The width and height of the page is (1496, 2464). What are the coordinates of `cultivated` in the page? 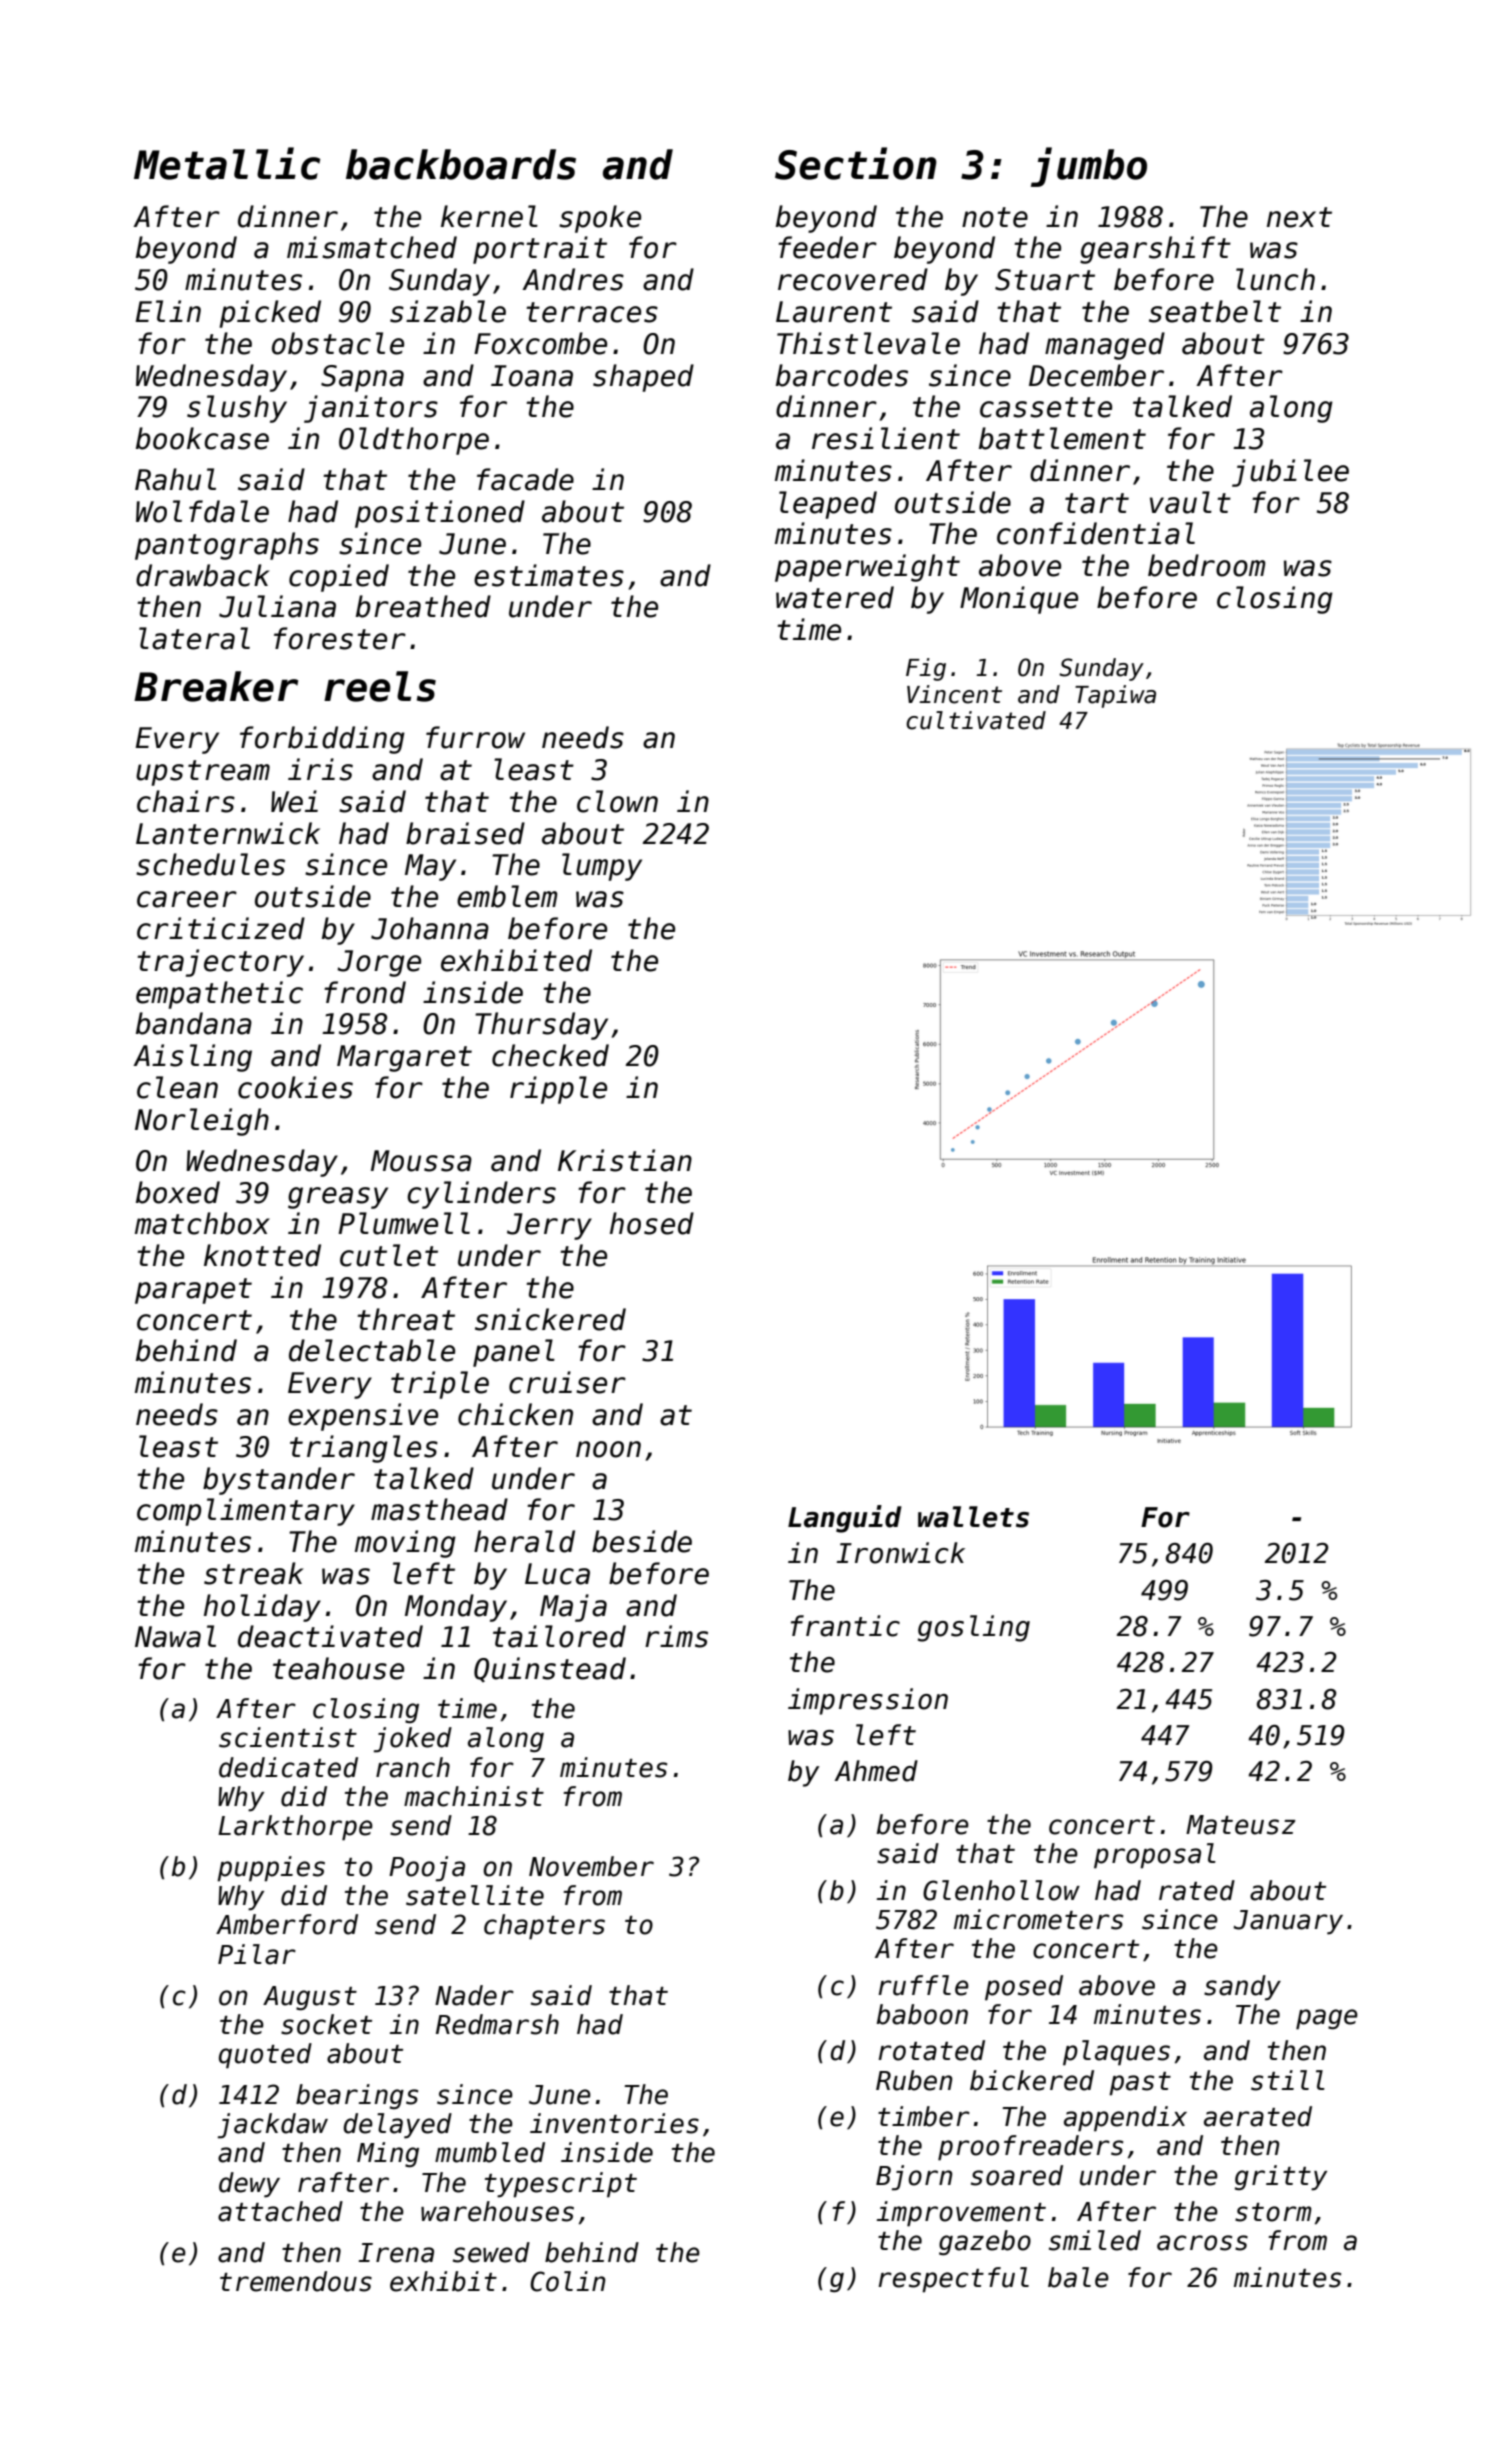 It's located at (976, 720).
